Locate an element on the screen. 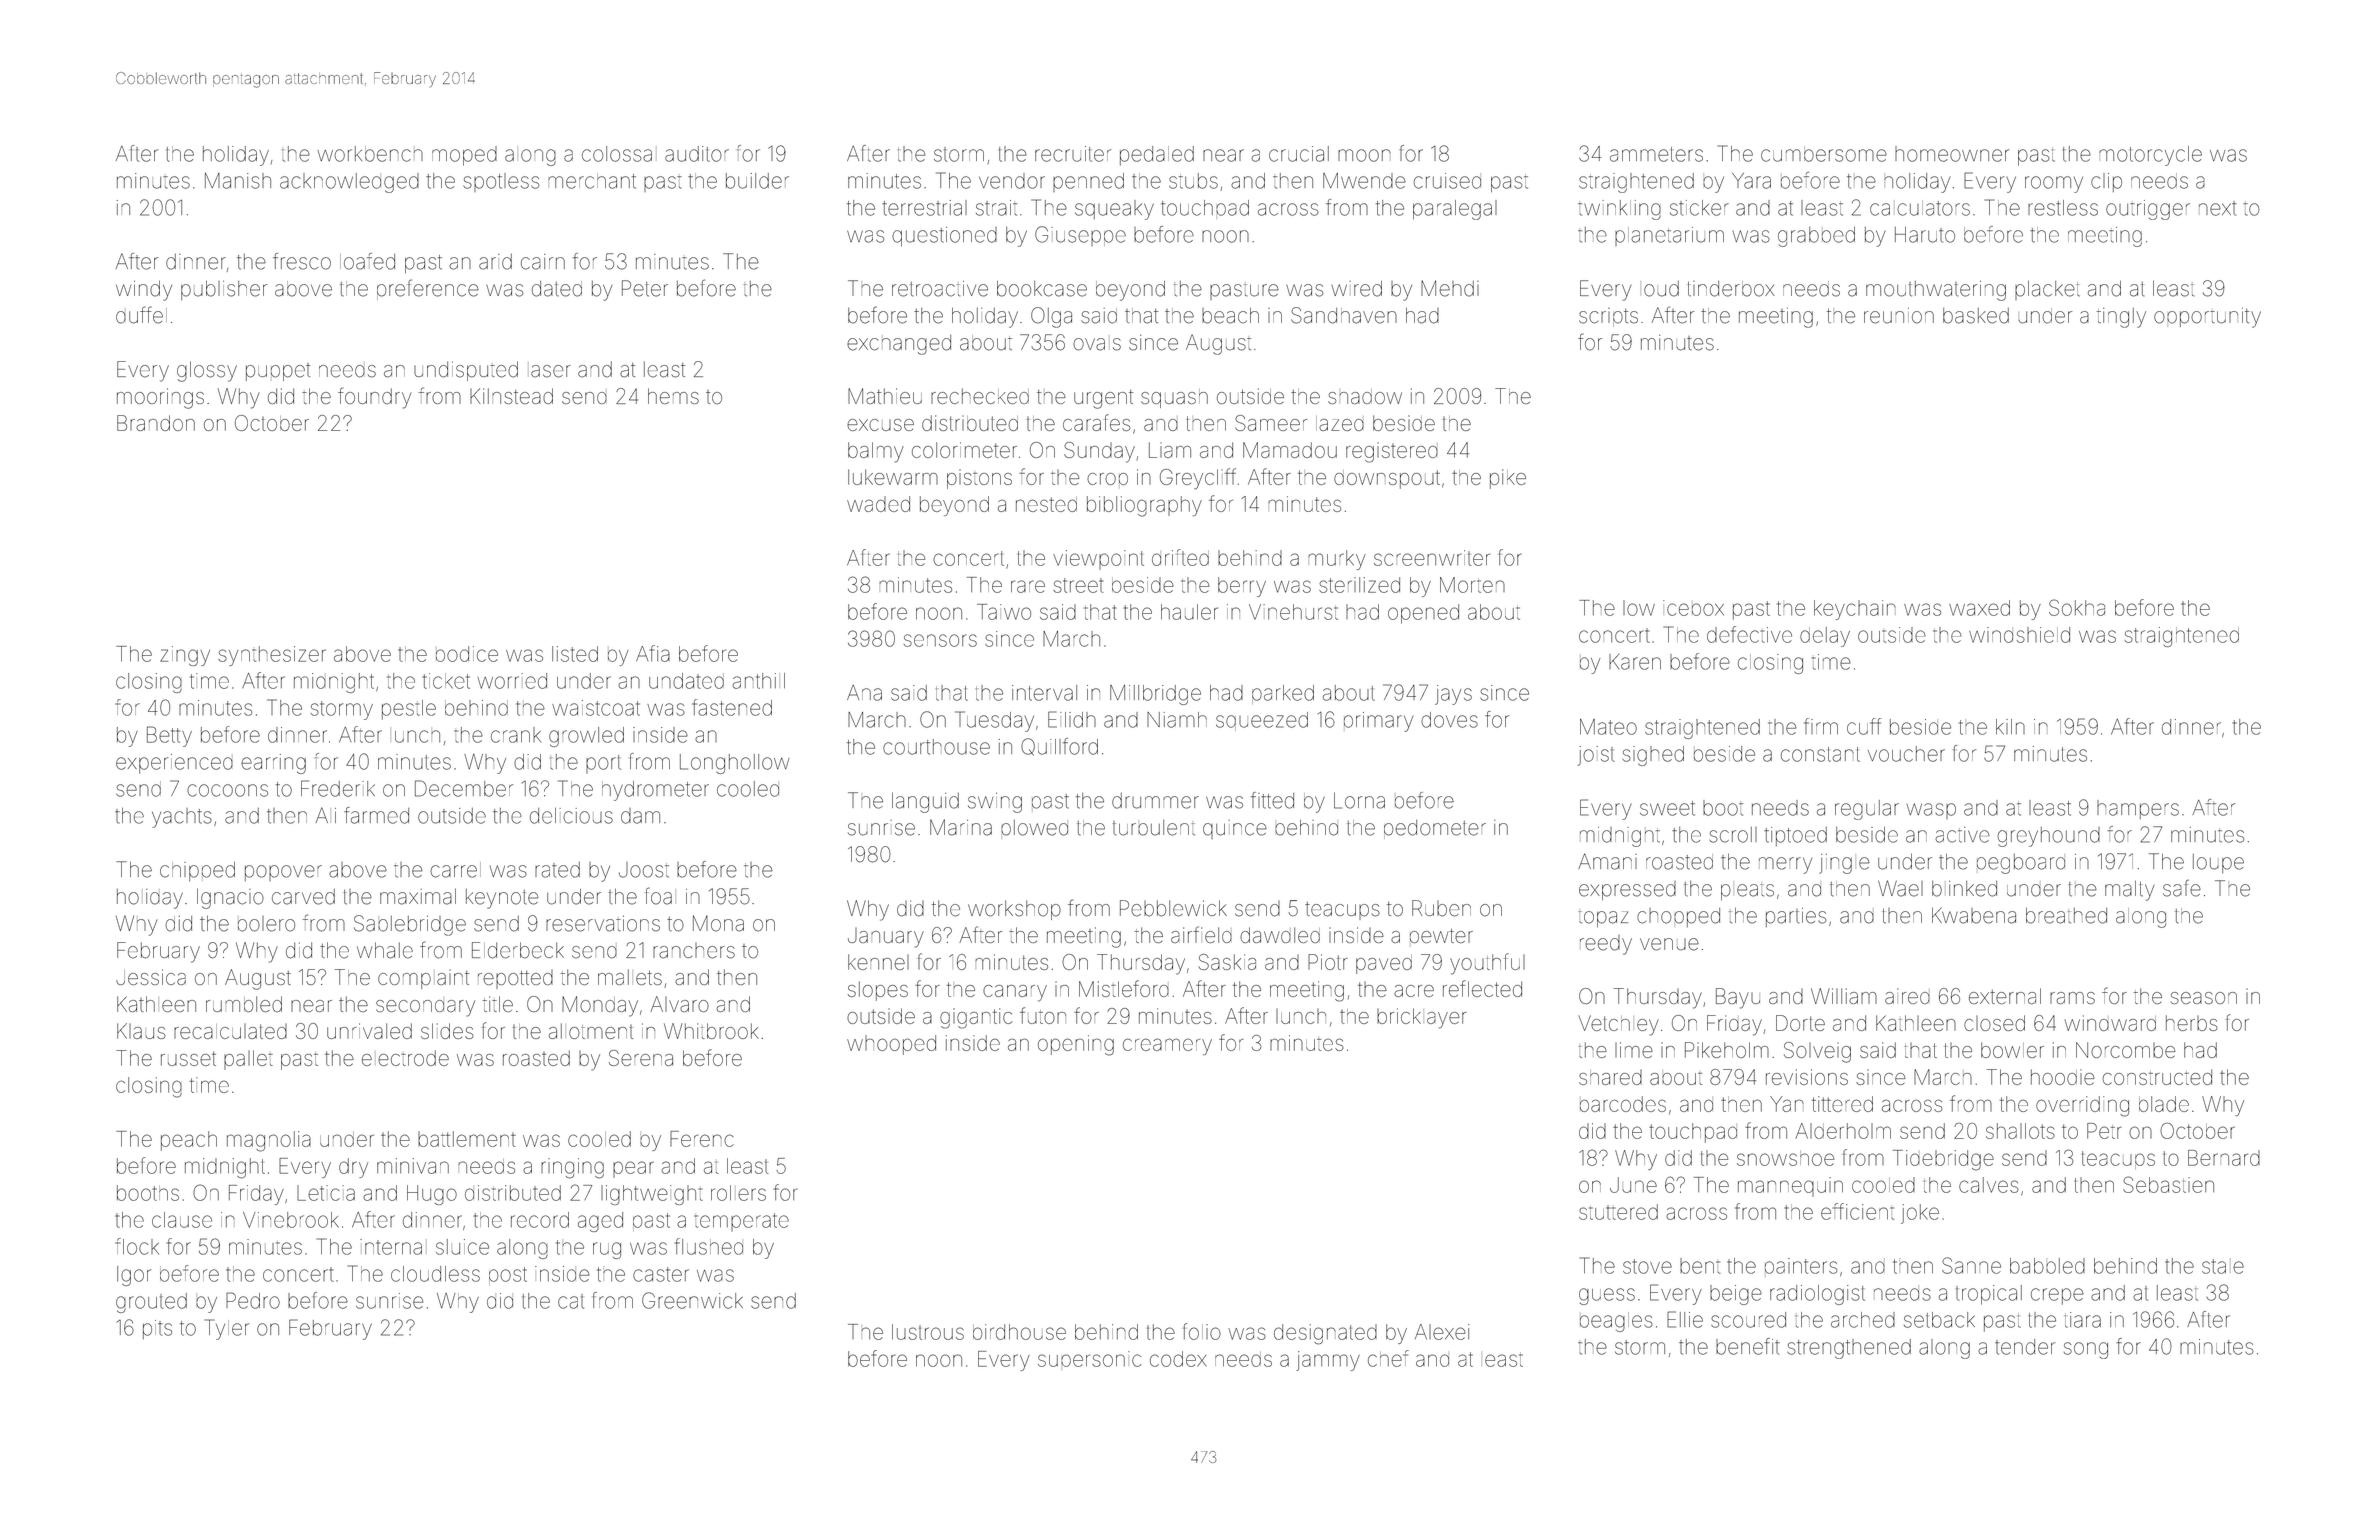 This screenshot has height=1540, width=2380. Sokha is located at coordinates (2077, 607).
